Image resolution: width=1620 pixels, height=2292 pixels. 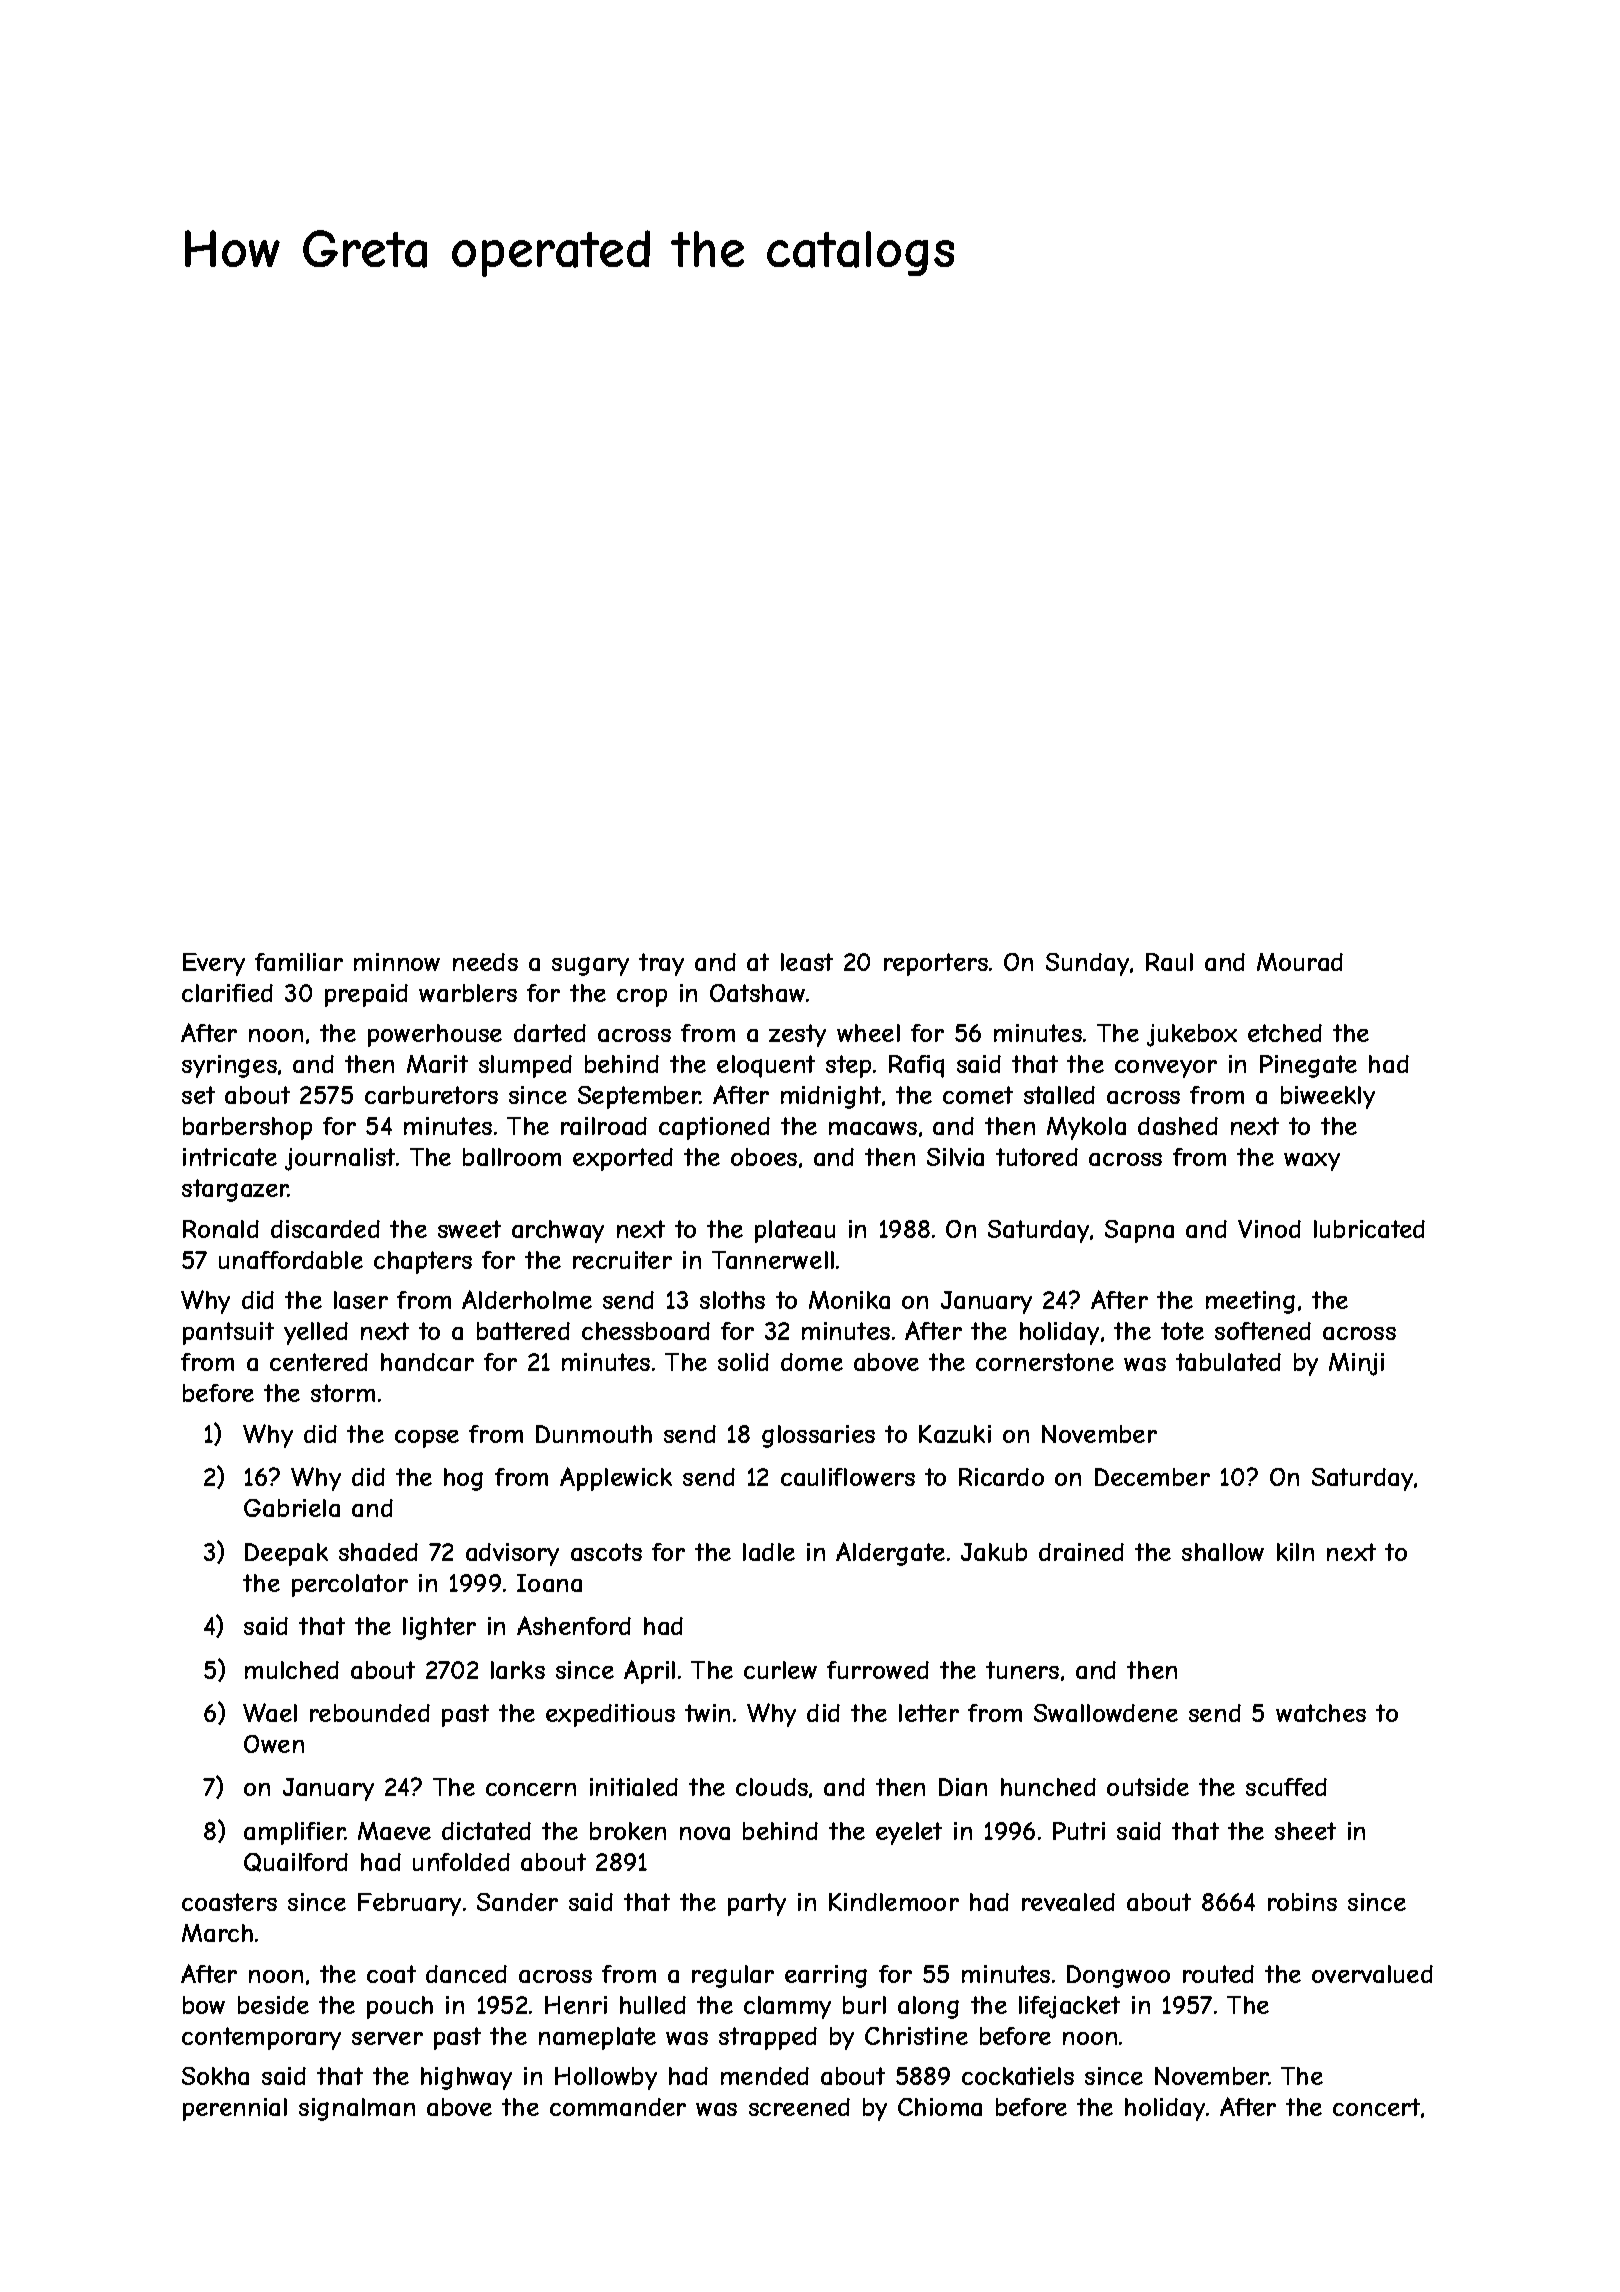 What do you see at coordinates (204, 2005) in the screenshot?
I see `bow` at bounding box center [204, 2005].
